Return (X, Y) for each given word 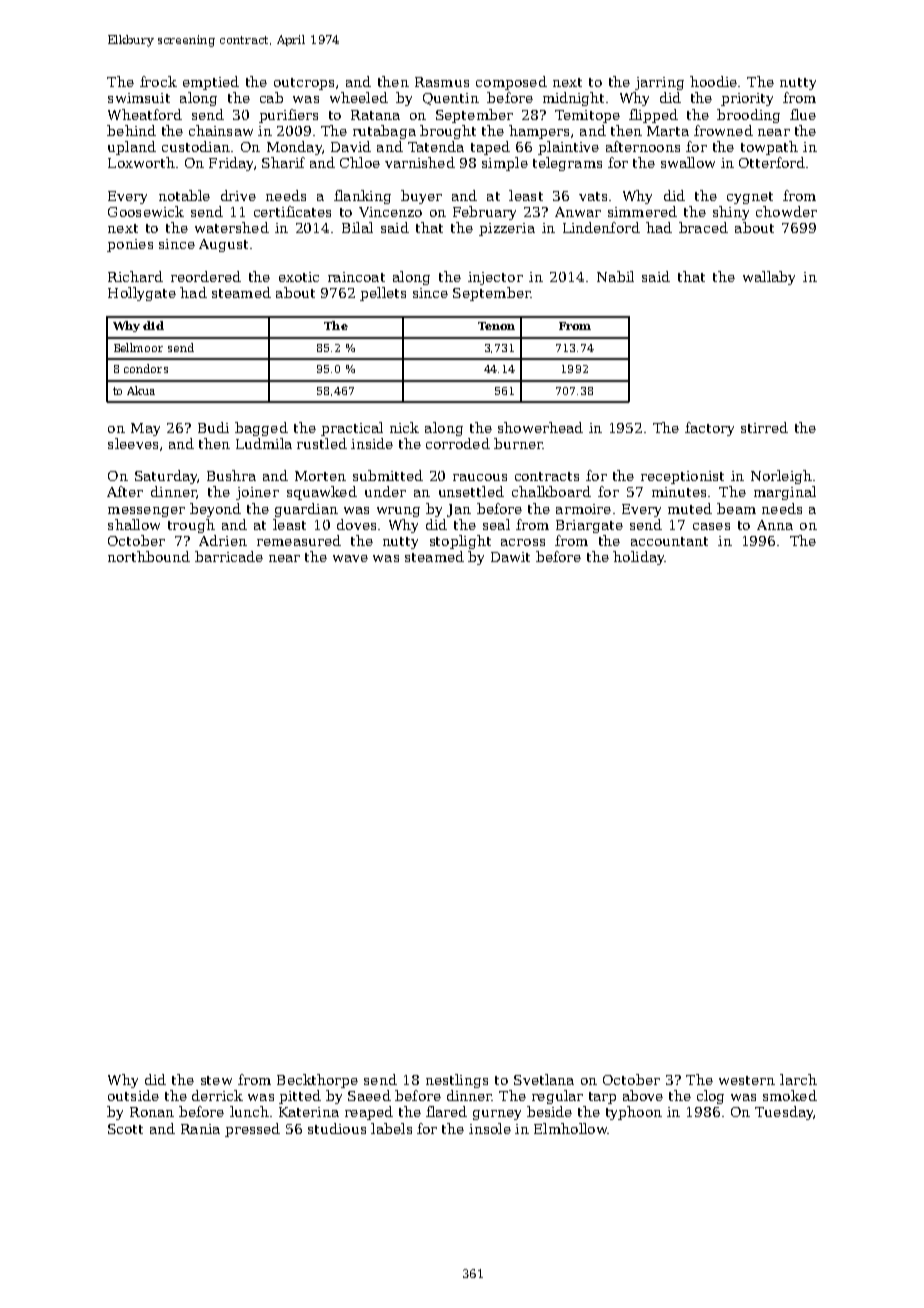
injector (495, 278)
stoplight (460, 542)
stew (216, 1080)
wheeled (359, 97)
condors (146, 368)
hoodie (713, 81)
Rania (200, 1129)
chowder (786, 211)
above (643, 1095)
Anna (775, 525)
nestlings (457, 1081)
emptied (211, 83)
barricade (229, 556)
